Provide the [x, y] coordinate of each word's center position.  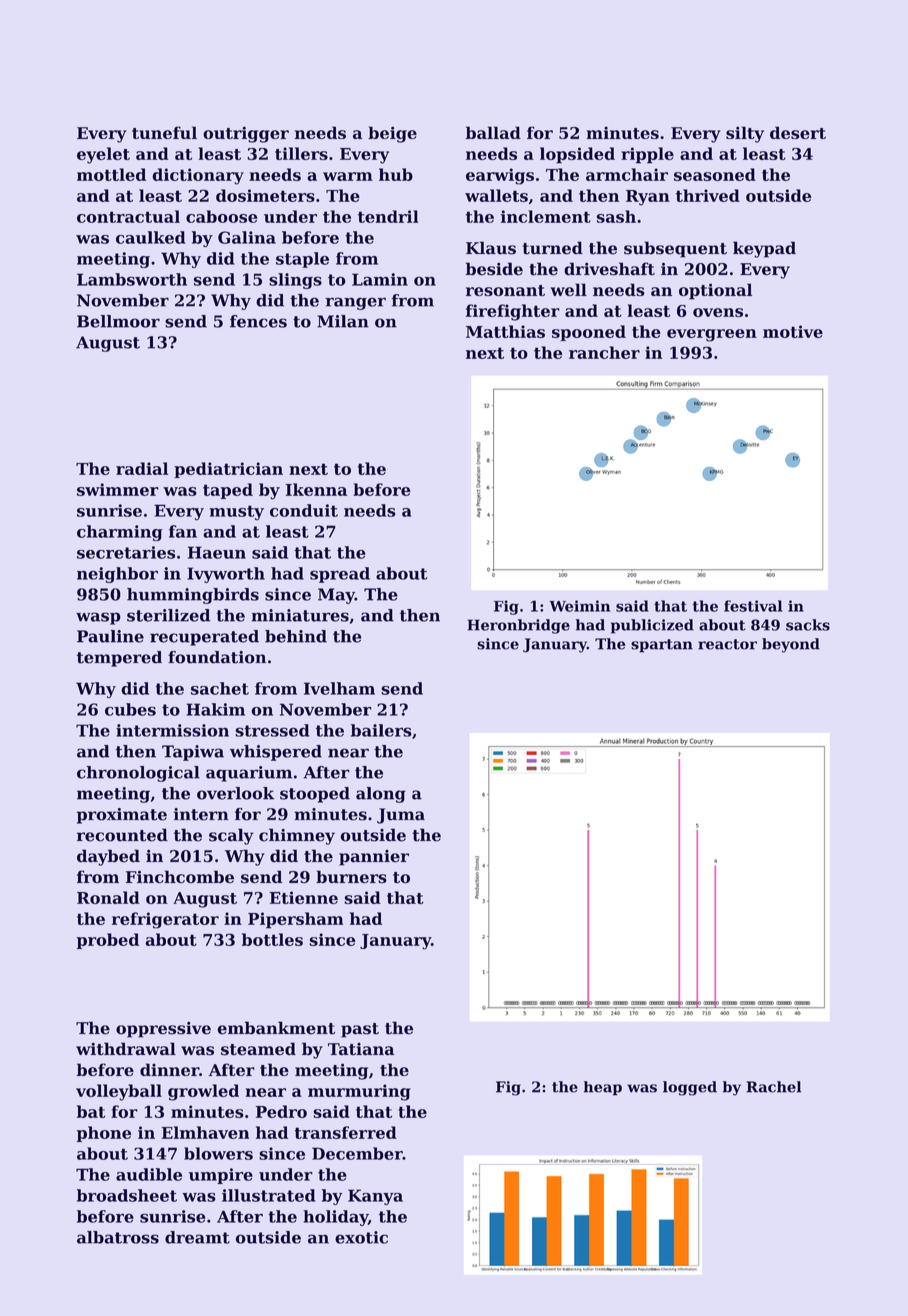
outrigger [246, 134]
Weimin [579, 606]
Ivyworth [226, 575]
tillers [301, 153]
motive [793, 331]
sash [616, 216]
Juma [401, 816]
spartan [662, 646]
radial [142, 468]
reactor [727, 644]
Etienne [304, 897]
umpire [221, 1176]
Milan [343, 321]
